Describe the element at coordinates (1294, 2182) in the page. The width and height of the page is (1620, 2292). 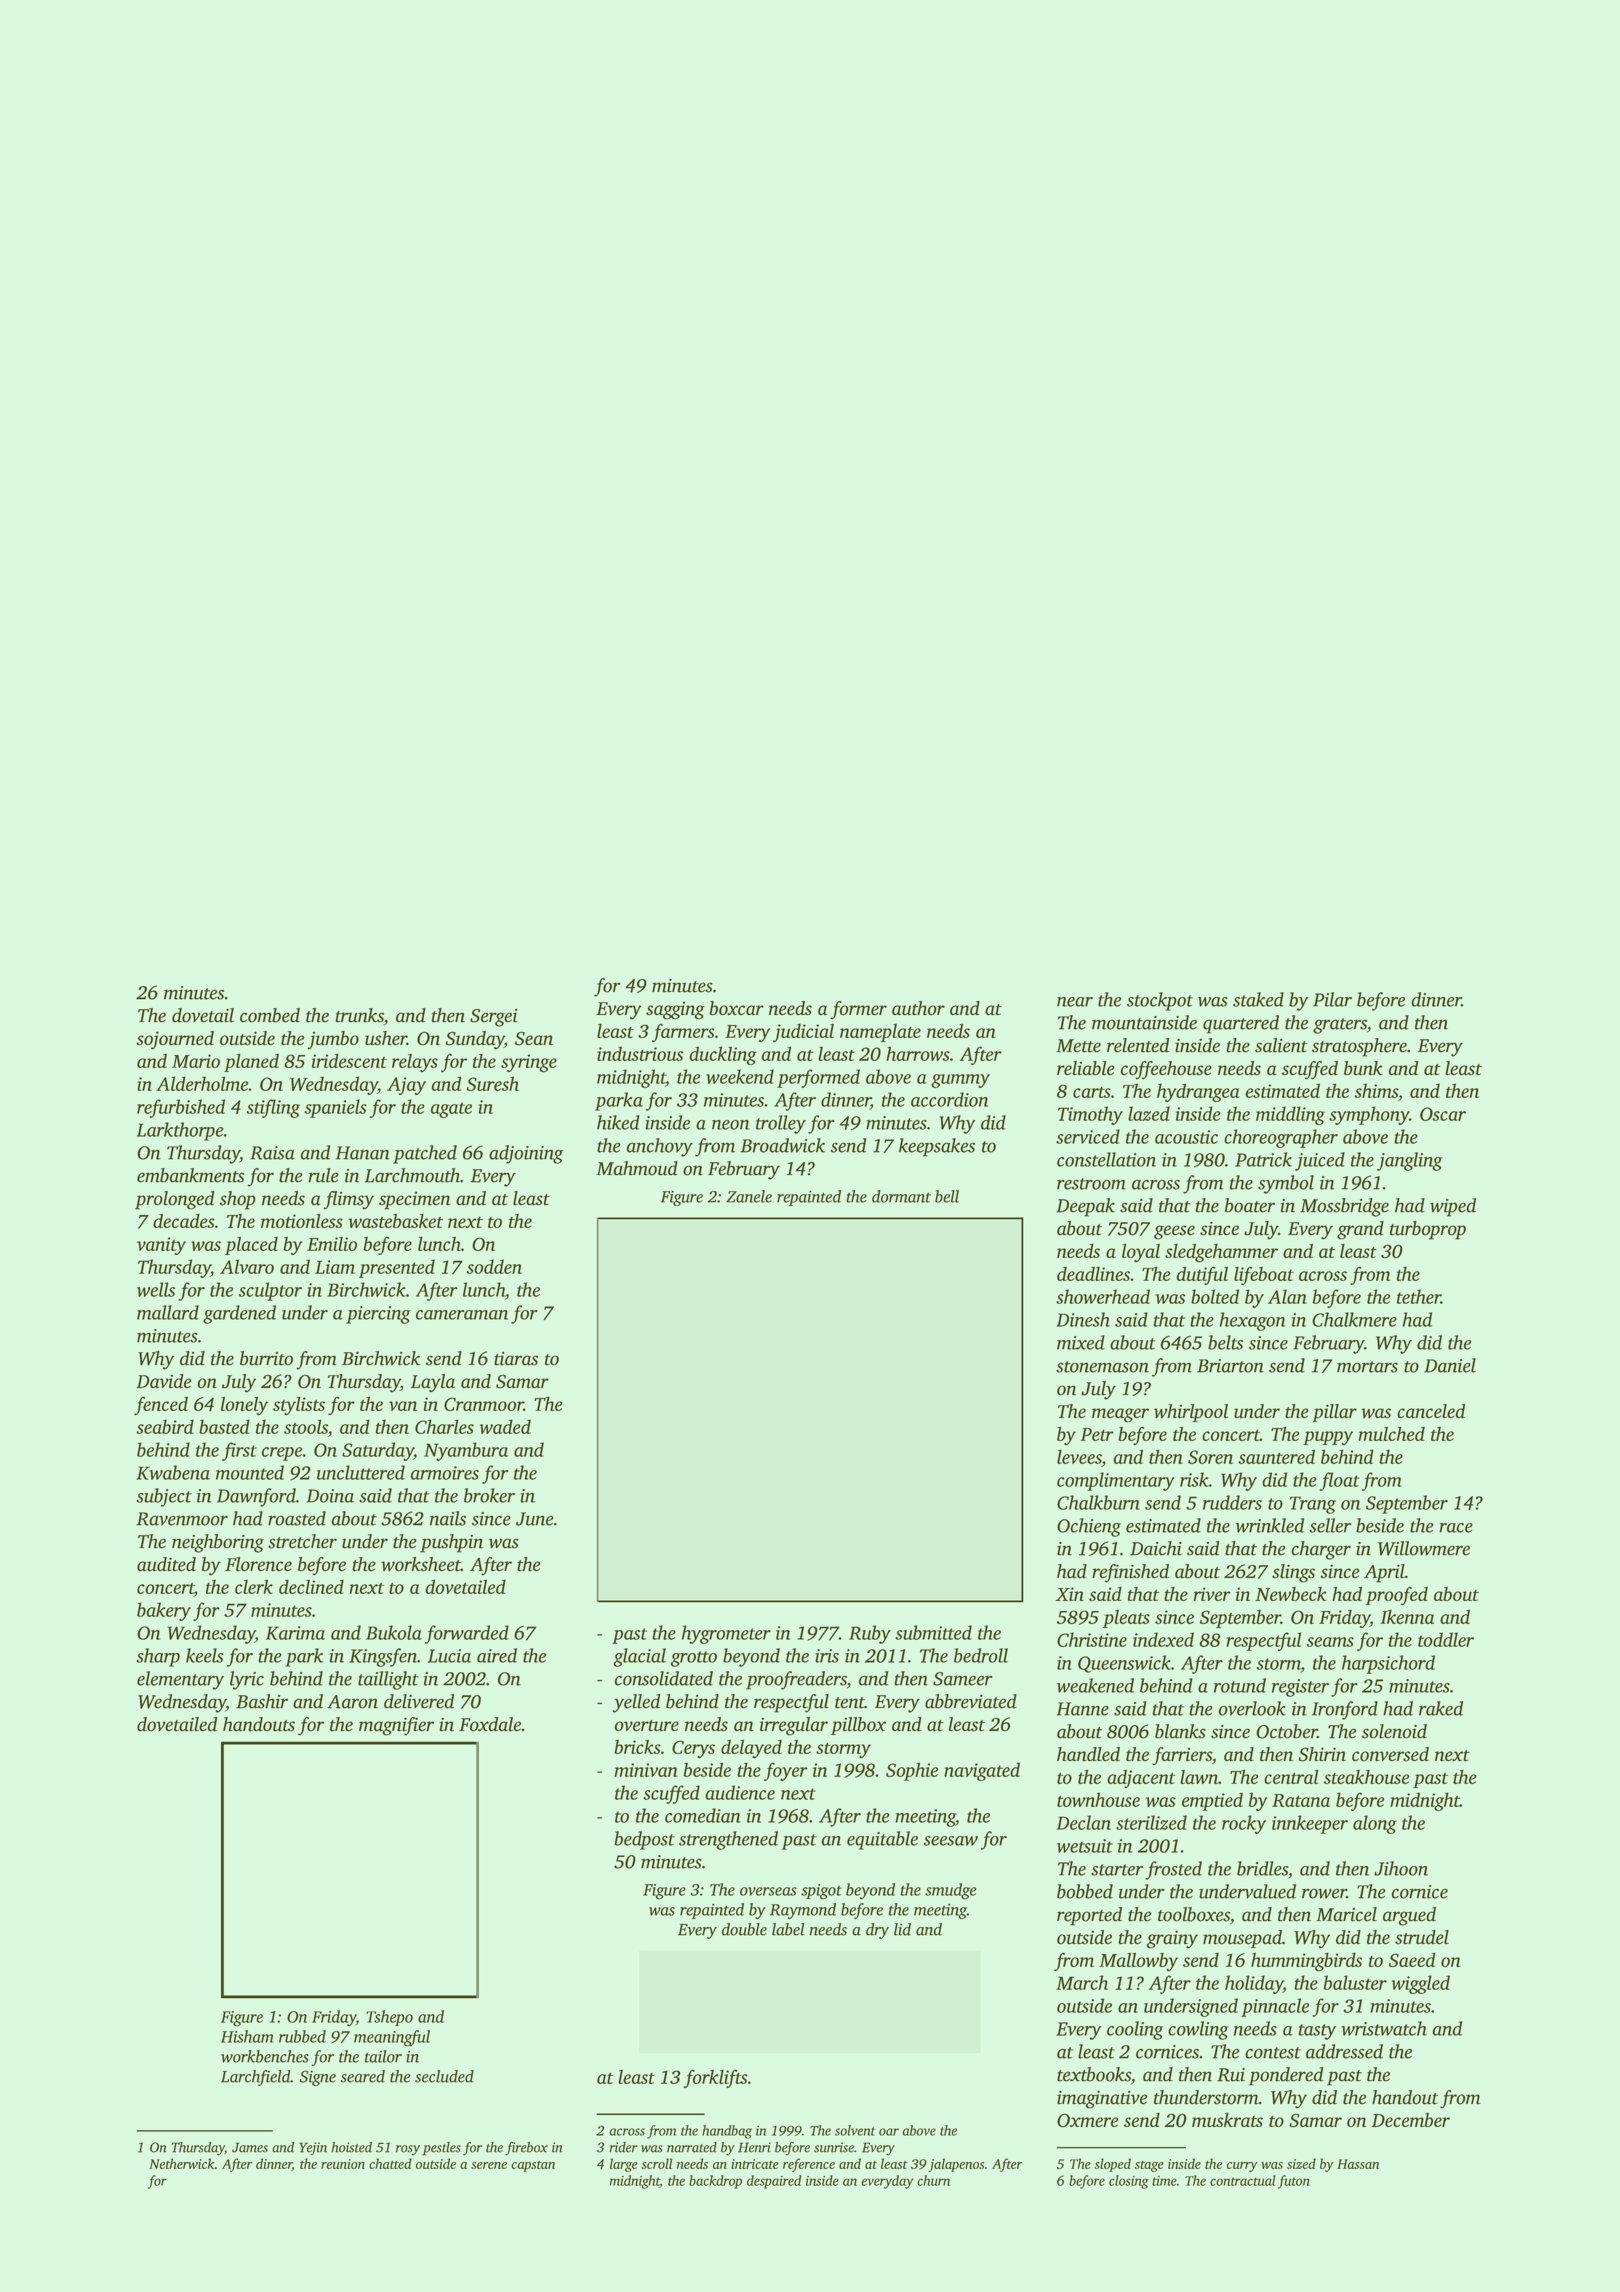
I see `futon` at that location.
